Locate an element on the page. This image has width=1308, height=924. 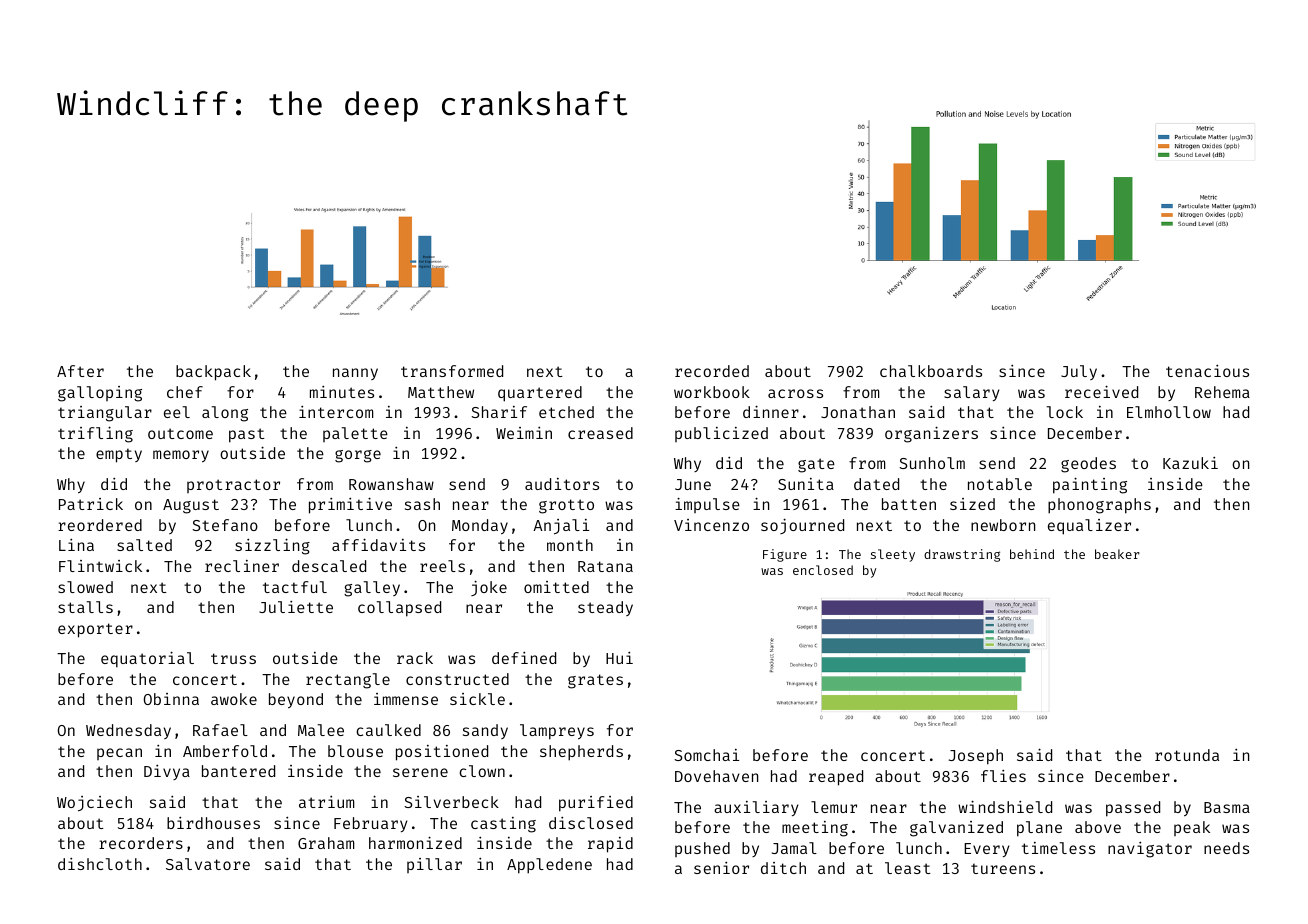
rotunda is located at coordinates (1187, 755).
